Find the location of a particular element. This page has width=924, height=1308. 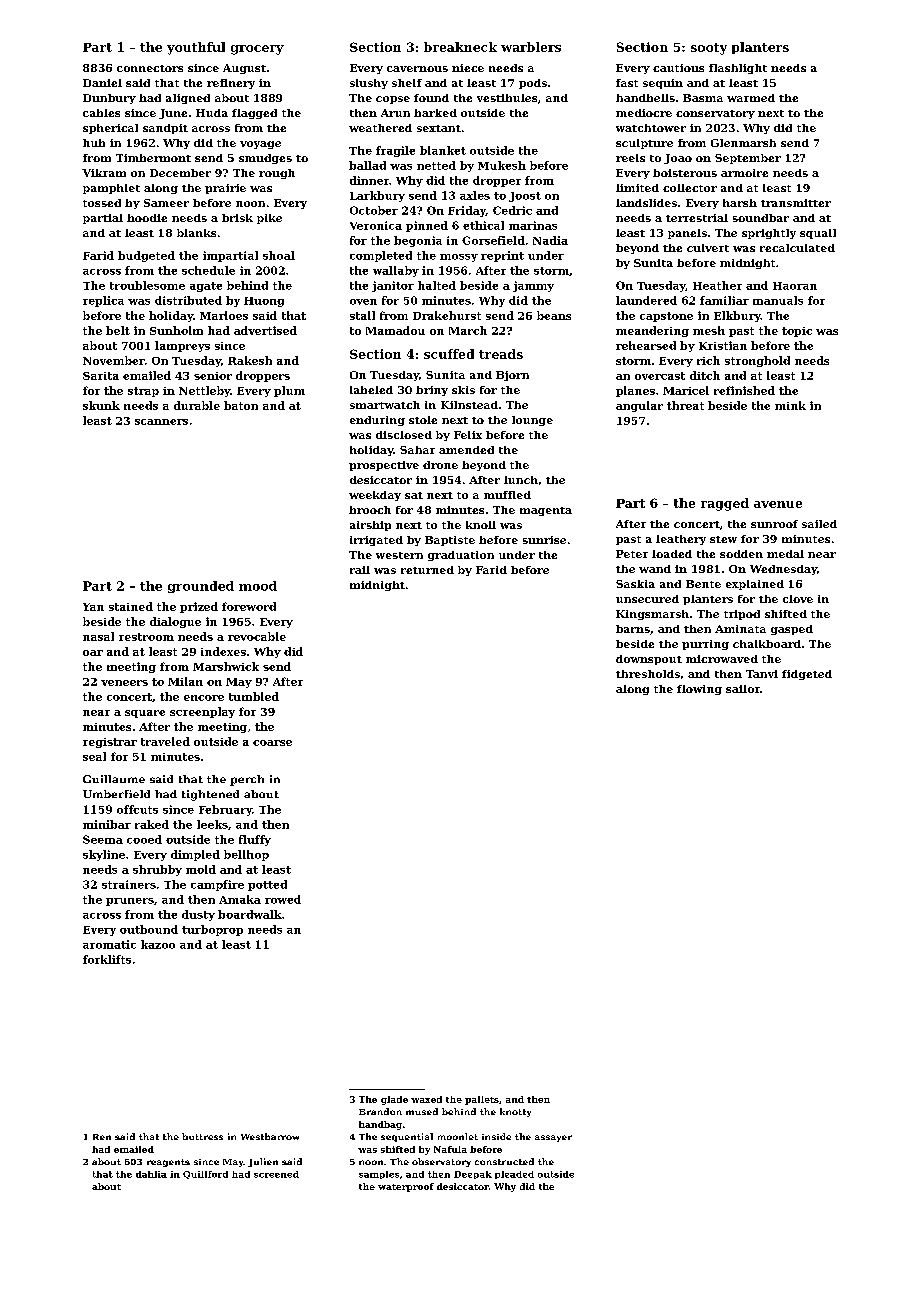

sooty is located at coordinates (709, 49).
